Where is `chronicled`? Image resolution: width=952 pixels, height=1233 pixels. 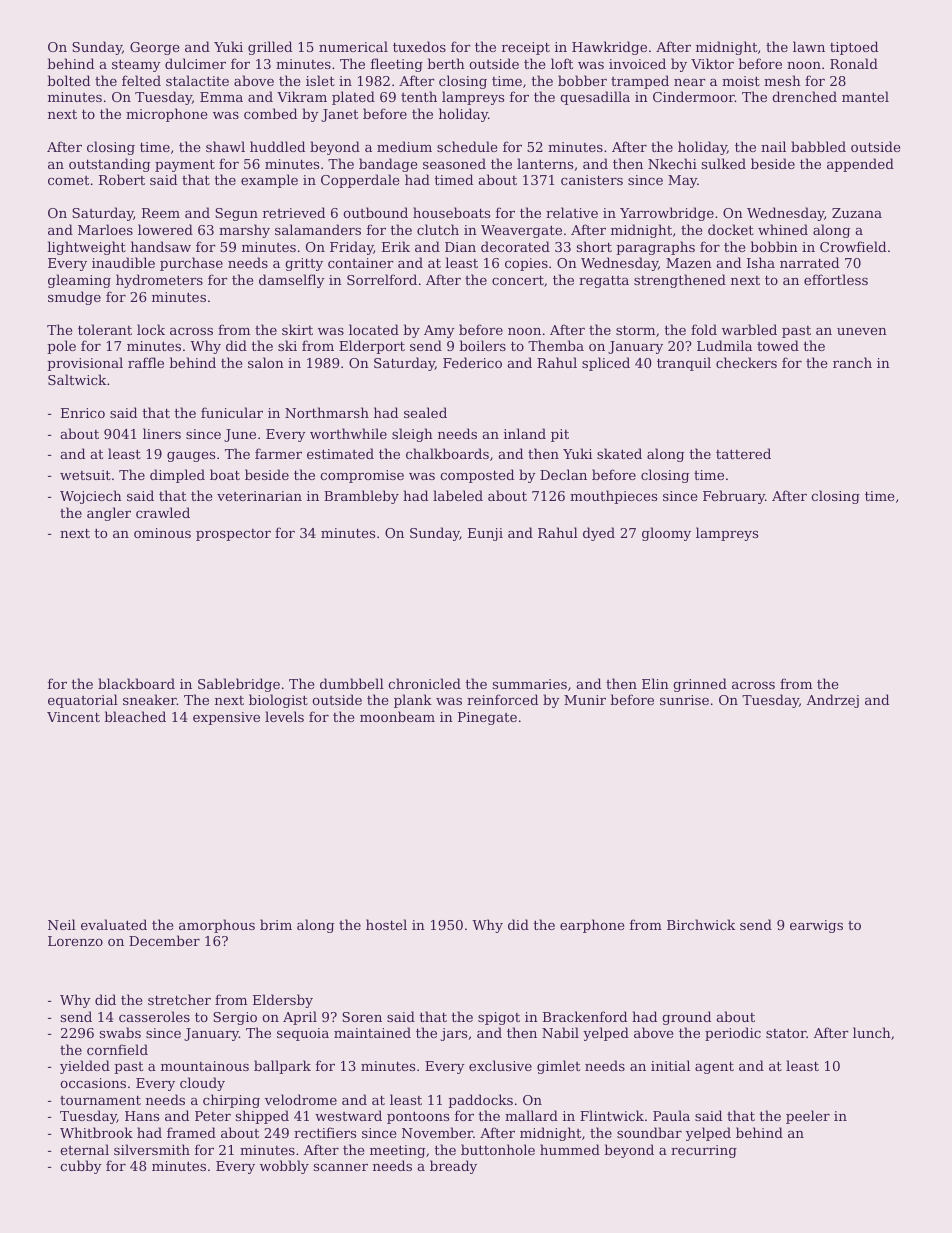
chronicled is located at coordinates (424, 683).
